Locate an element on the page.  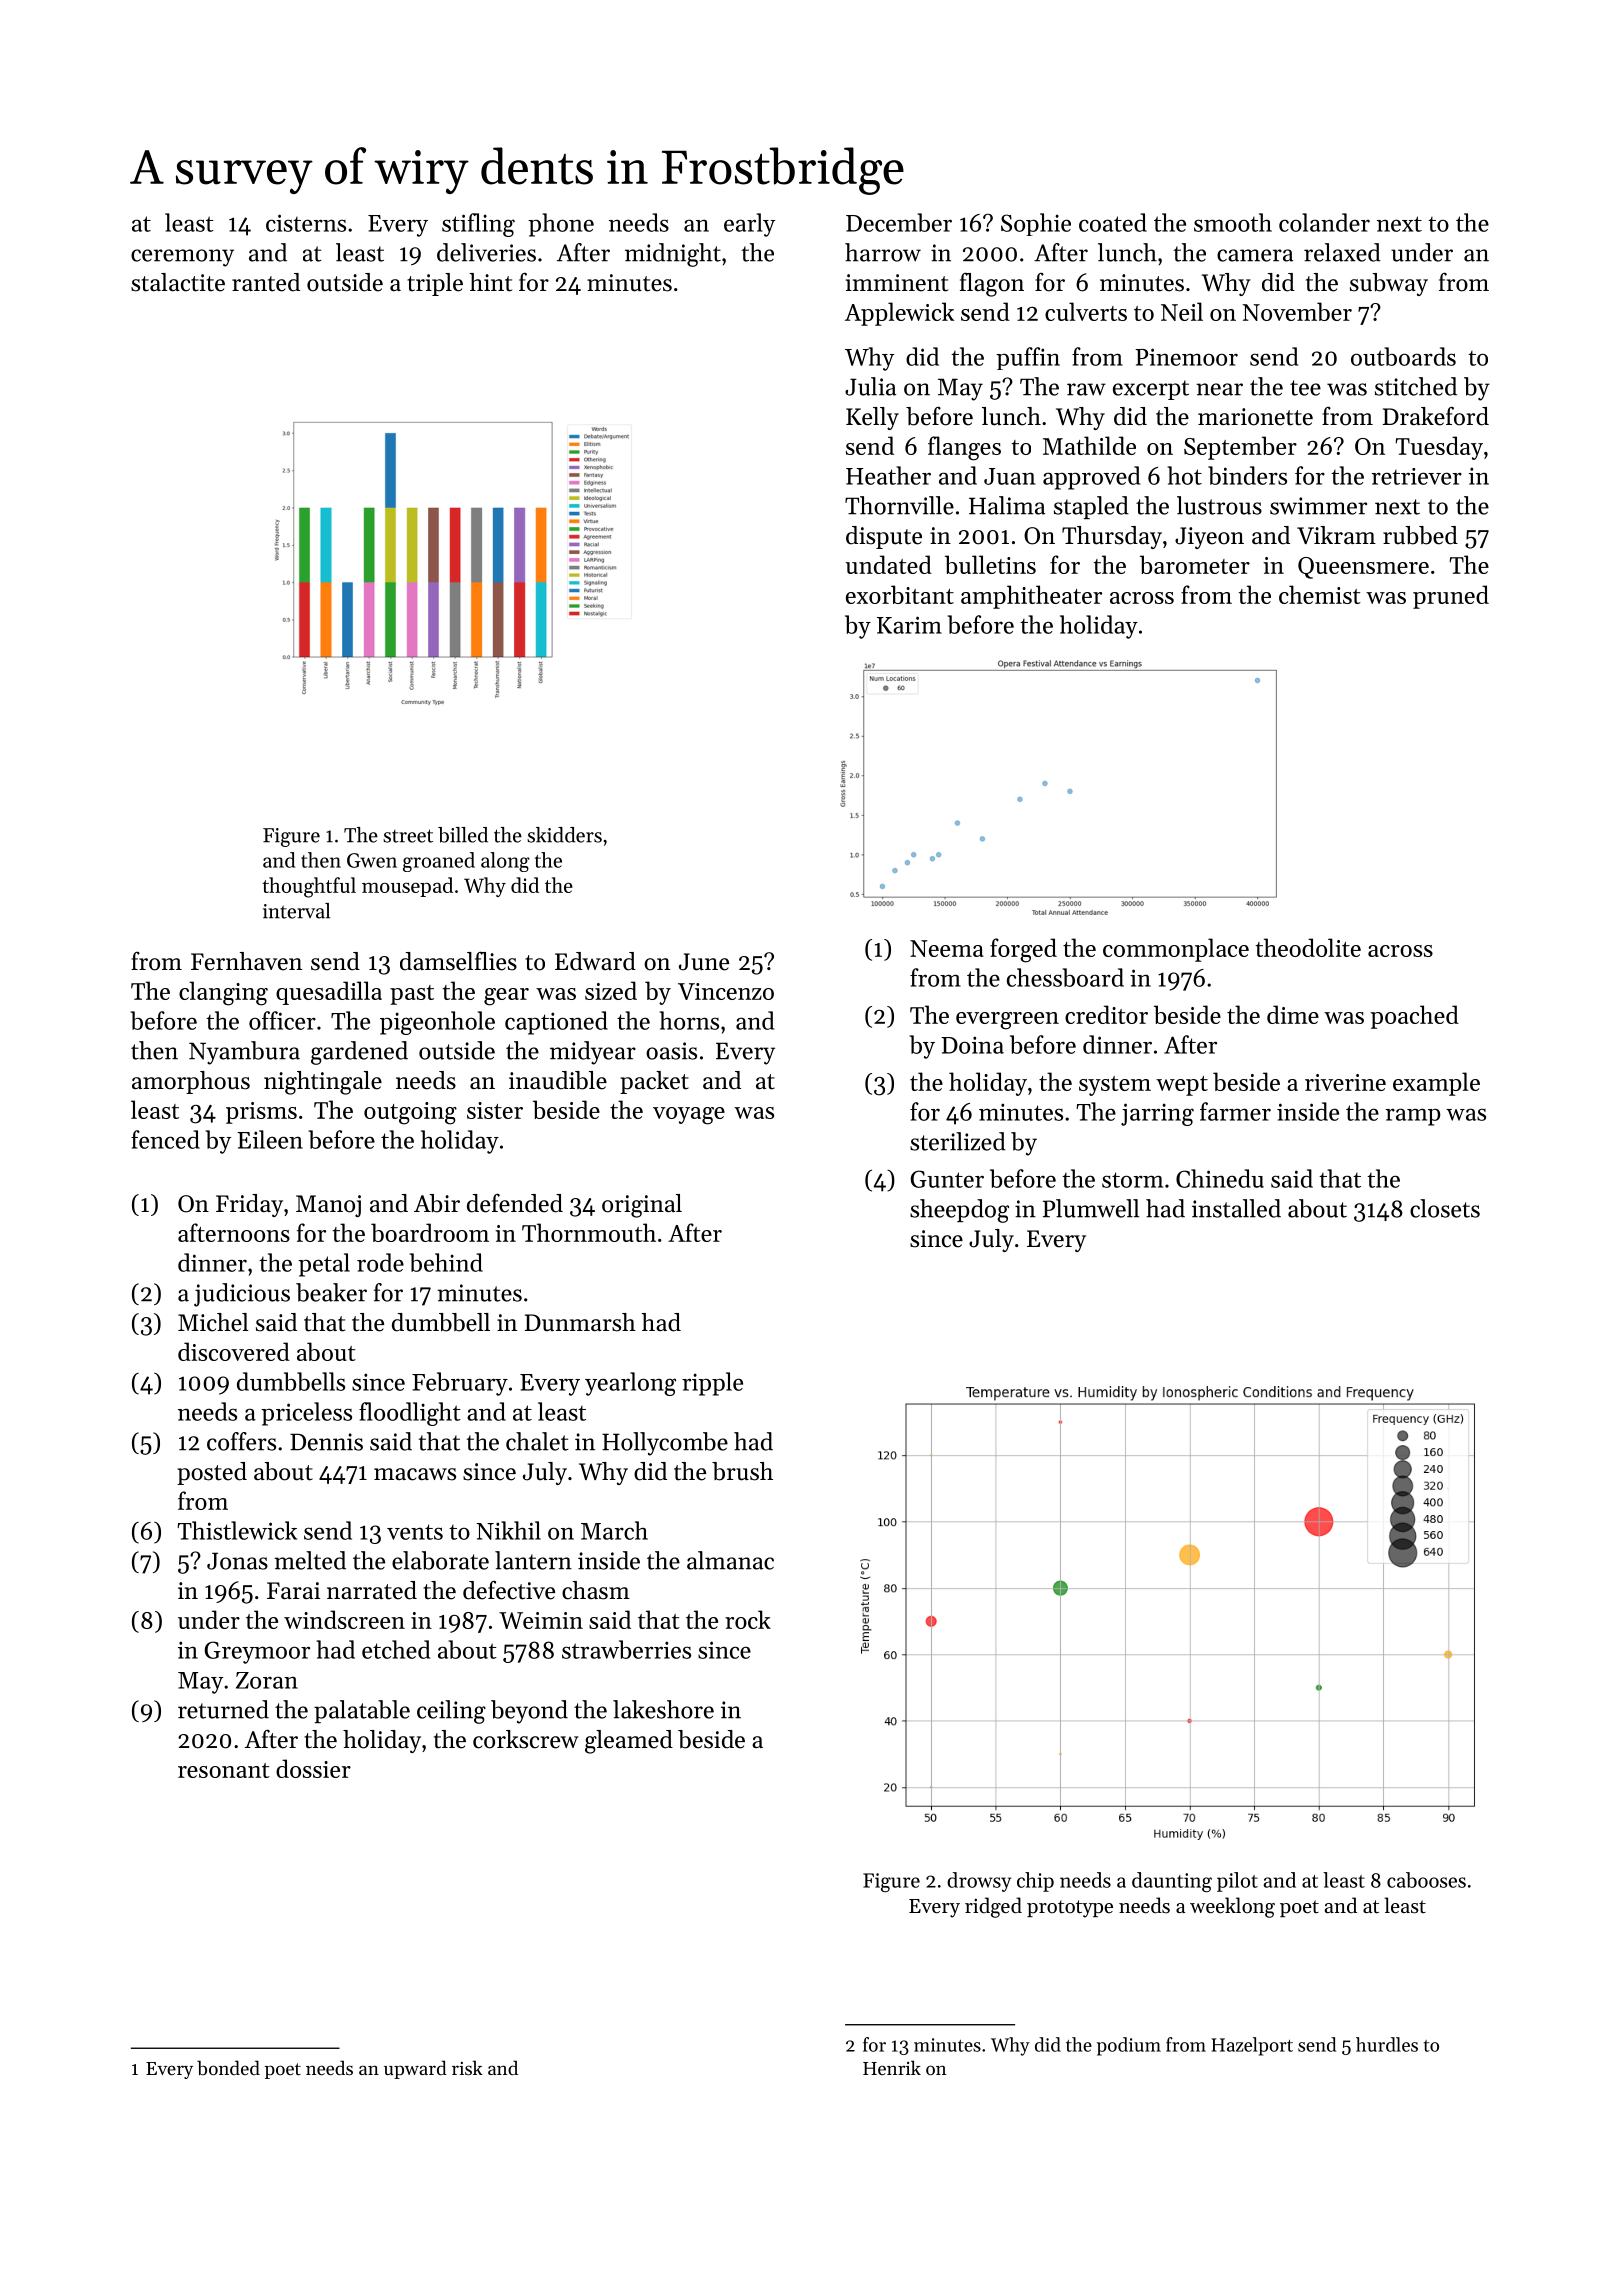
chemist is located at coordinates (1320, 594).
